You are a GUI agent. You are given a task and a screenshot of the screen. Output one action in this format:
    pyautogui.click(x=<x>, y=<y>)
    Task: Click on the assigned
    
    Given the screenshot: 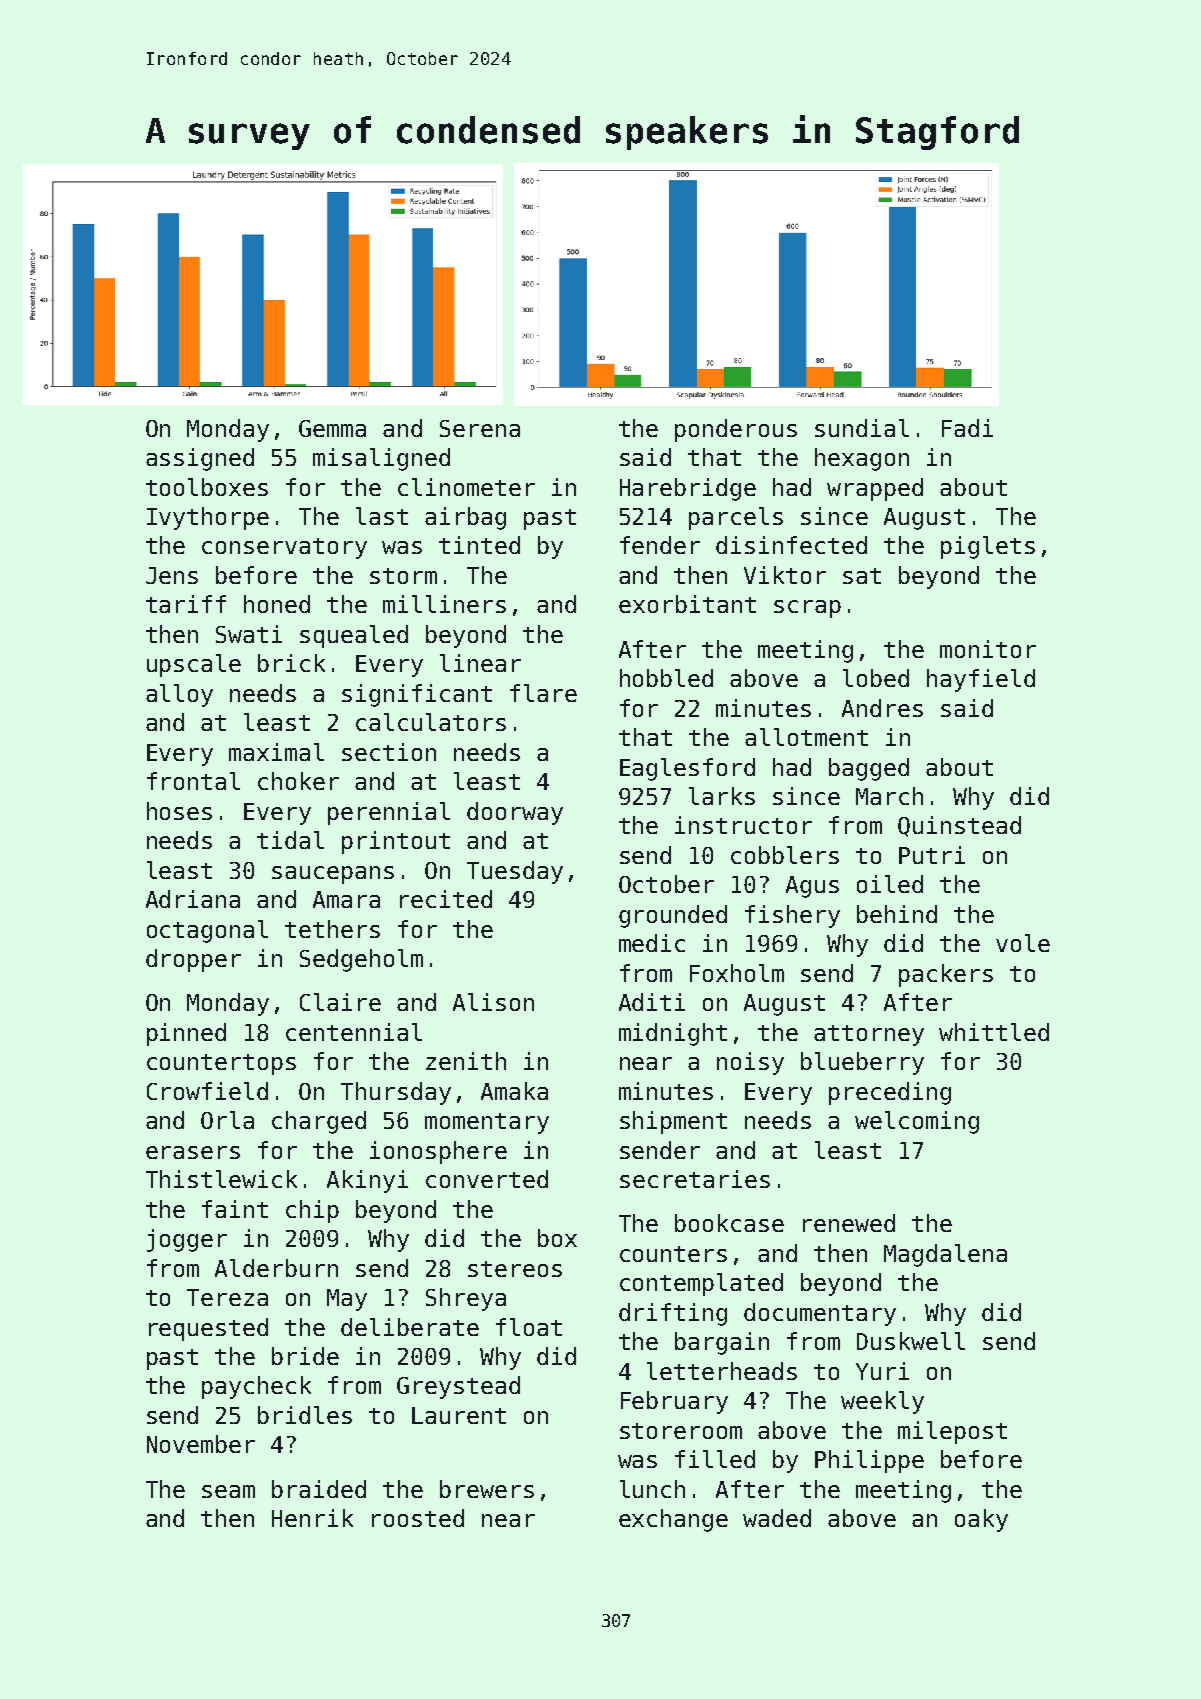 What is the action you would take?
    pyautogui.click(x=200, y=459)
